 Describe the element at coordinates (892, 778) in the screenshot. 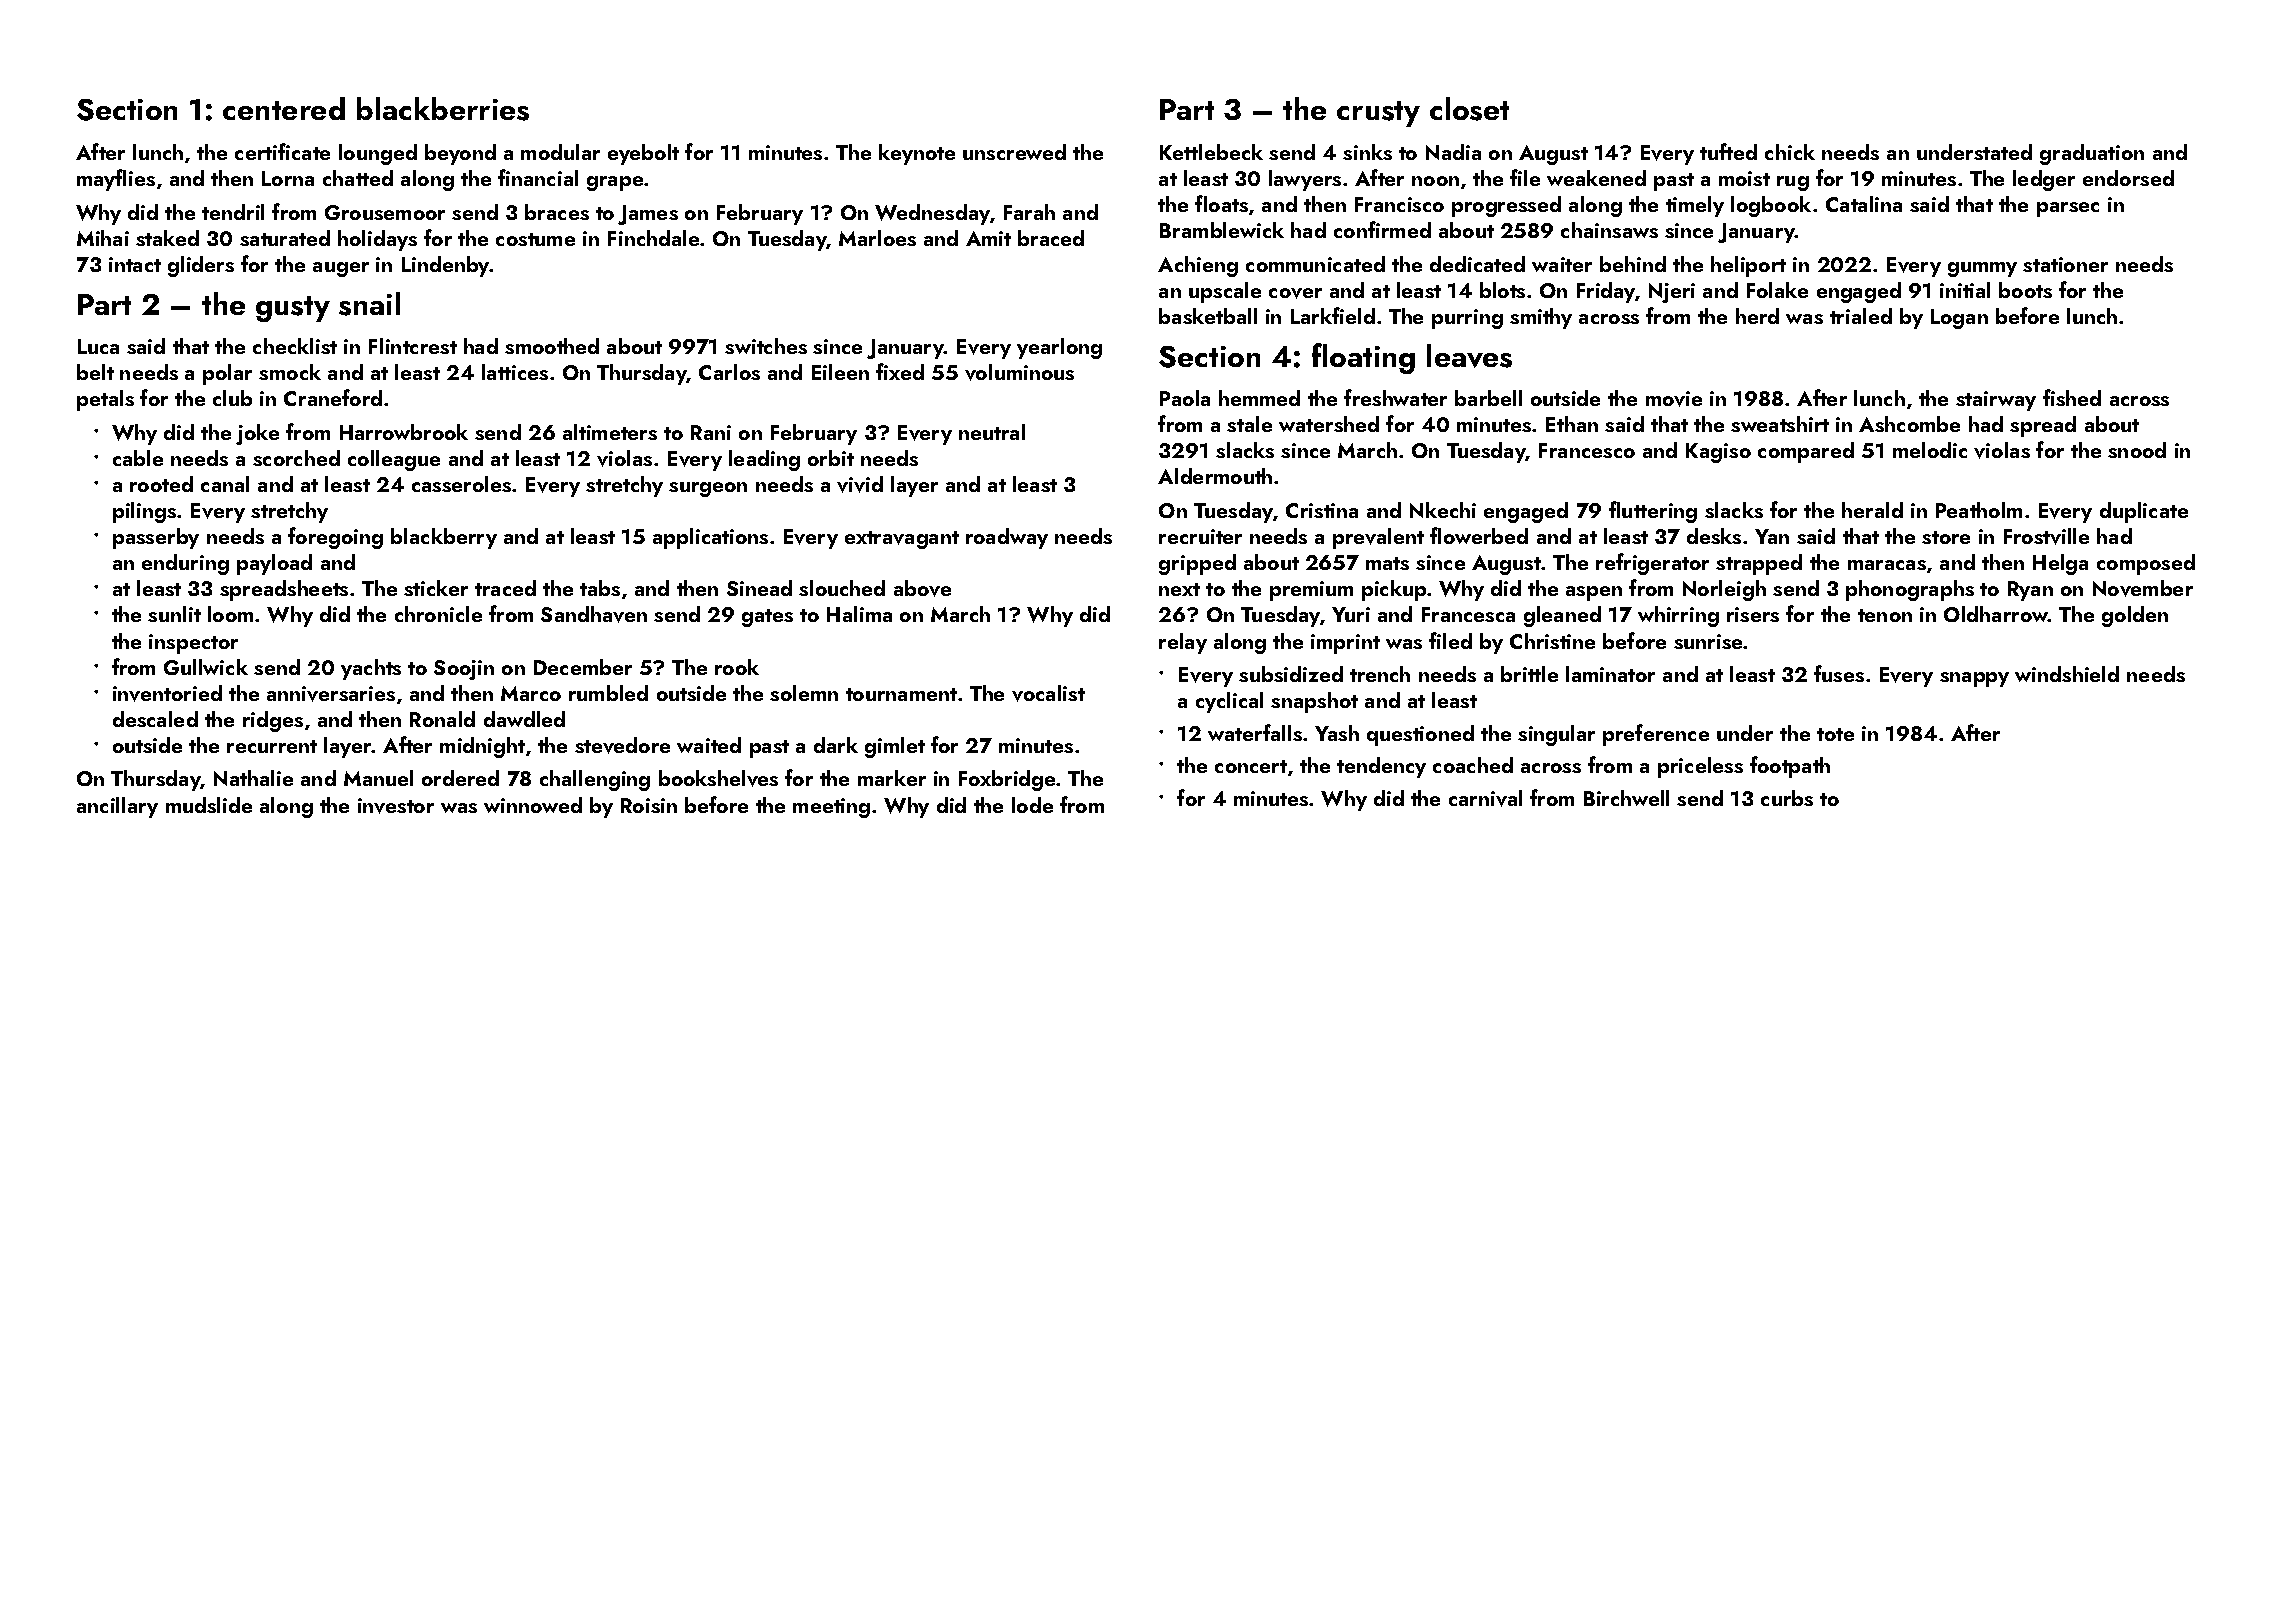

I see `marker` at that location.
